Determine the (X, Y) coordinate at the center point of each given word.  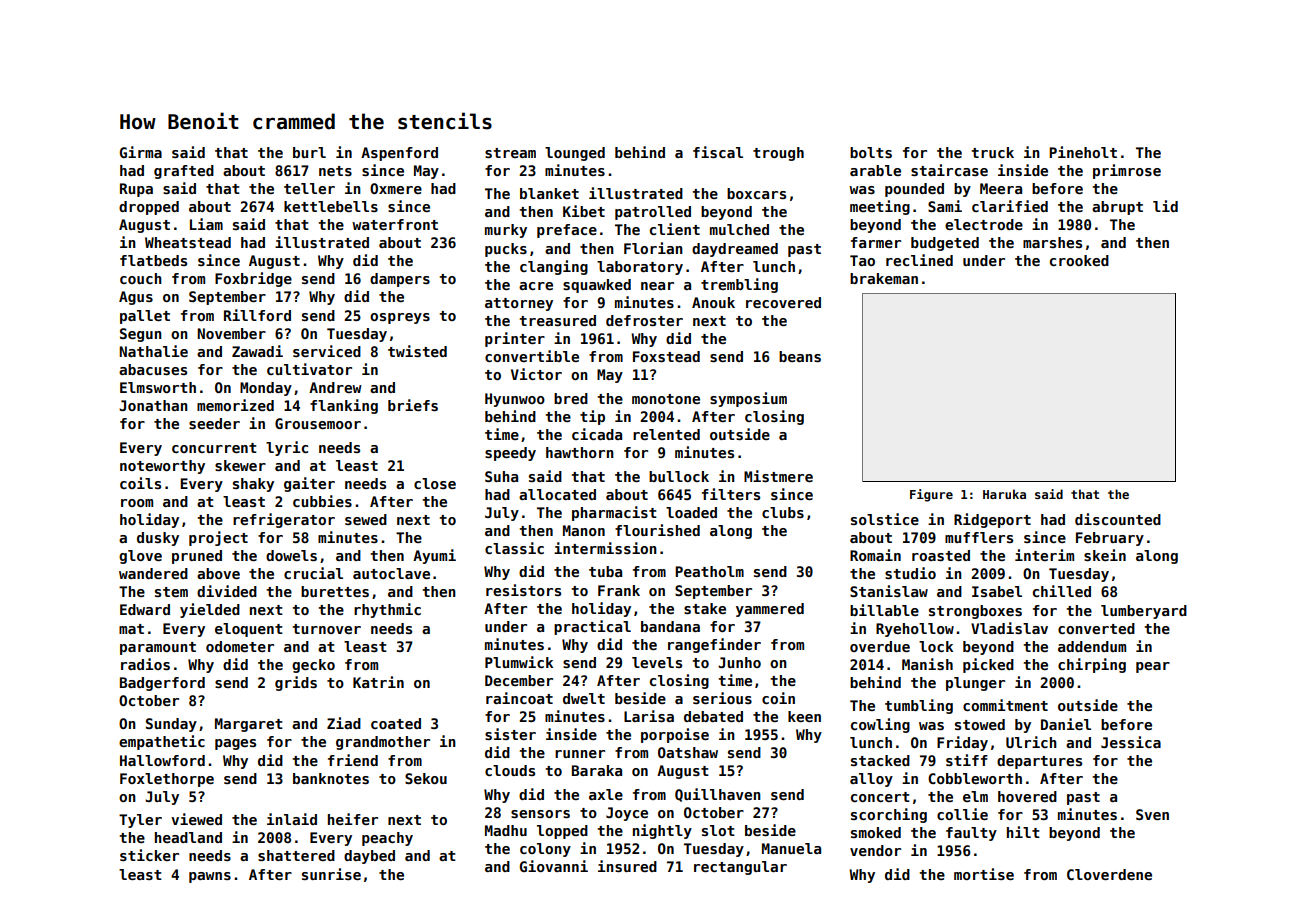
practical (592, 627)
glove (140, 557)
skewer (240, 465)
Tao (862, 260)
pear (1153, 667)
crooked (1079, 260)
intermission (605, 548)
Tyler (140, 821)
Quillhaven (718, 795)
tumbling (919, 706)
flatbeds (153, 260)
